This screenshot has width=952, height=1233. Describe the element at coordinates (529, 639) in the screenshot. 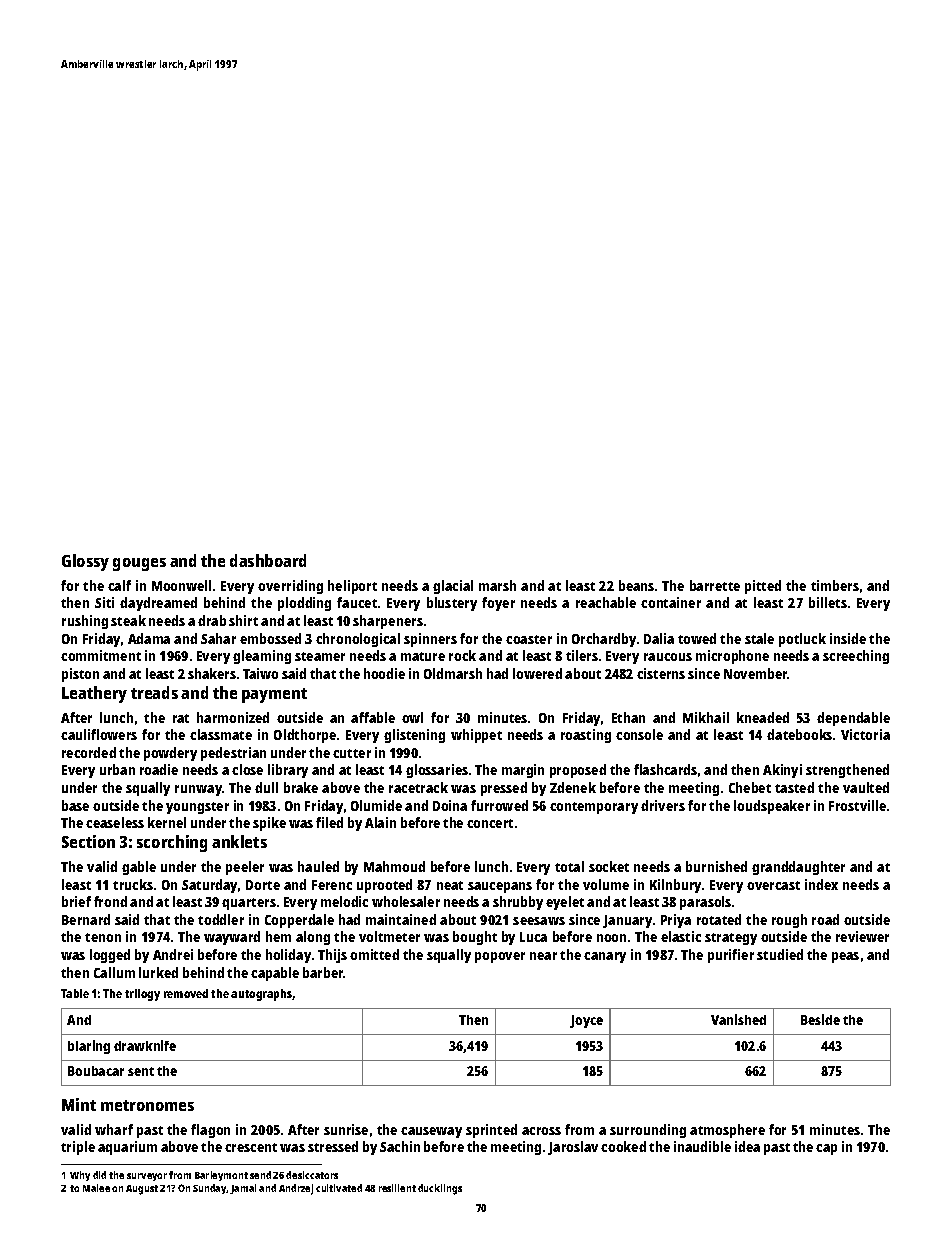

I see `coaster` at that location.
